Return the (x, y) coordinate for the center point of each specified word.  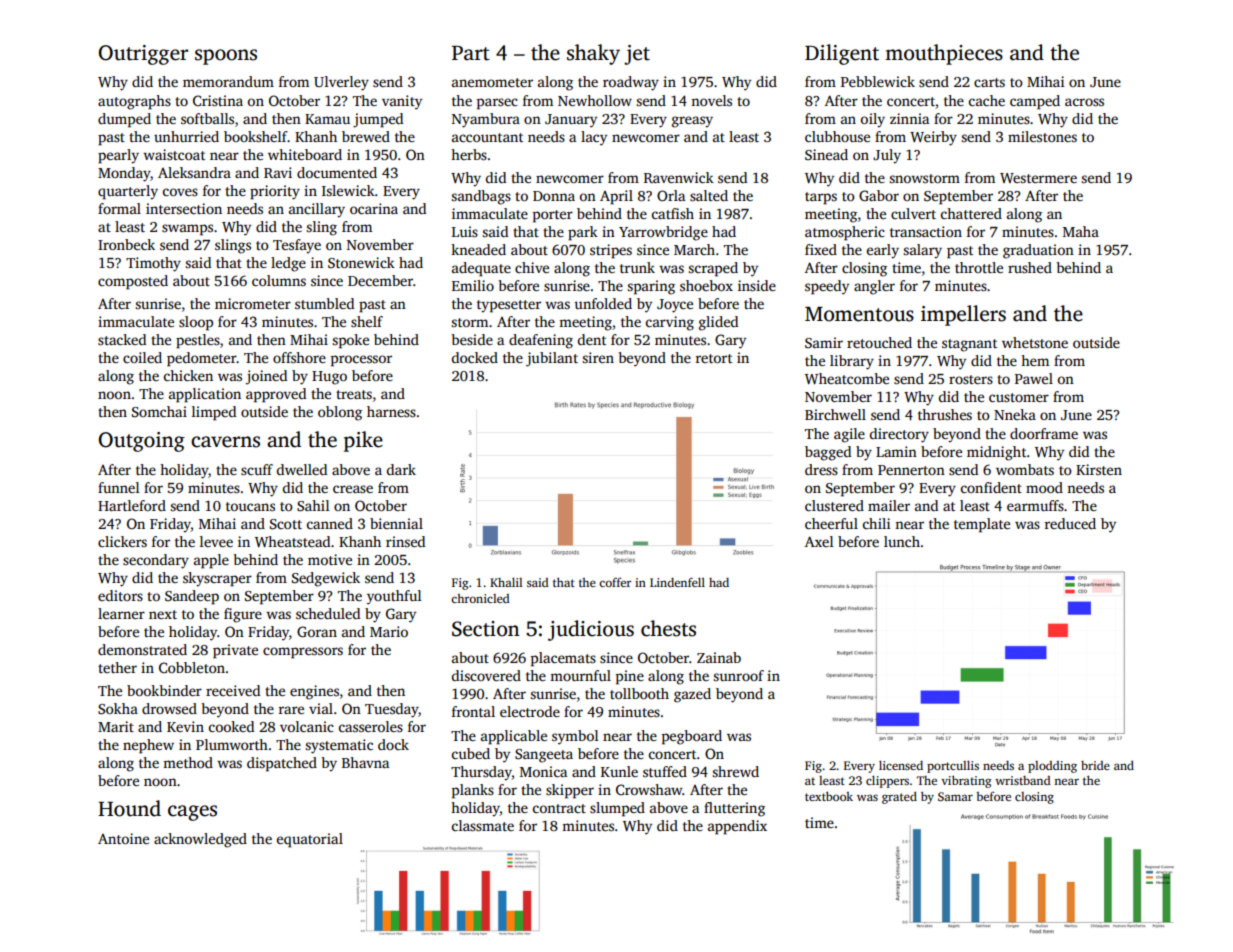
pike (363, 441)
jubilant (552, 359)
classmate (483, 825)
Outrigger (143, 55)
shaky (593, 54)
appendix (737, 827)
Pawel (1034, 378)
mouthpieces (944, 54)
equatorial (310, 840)
